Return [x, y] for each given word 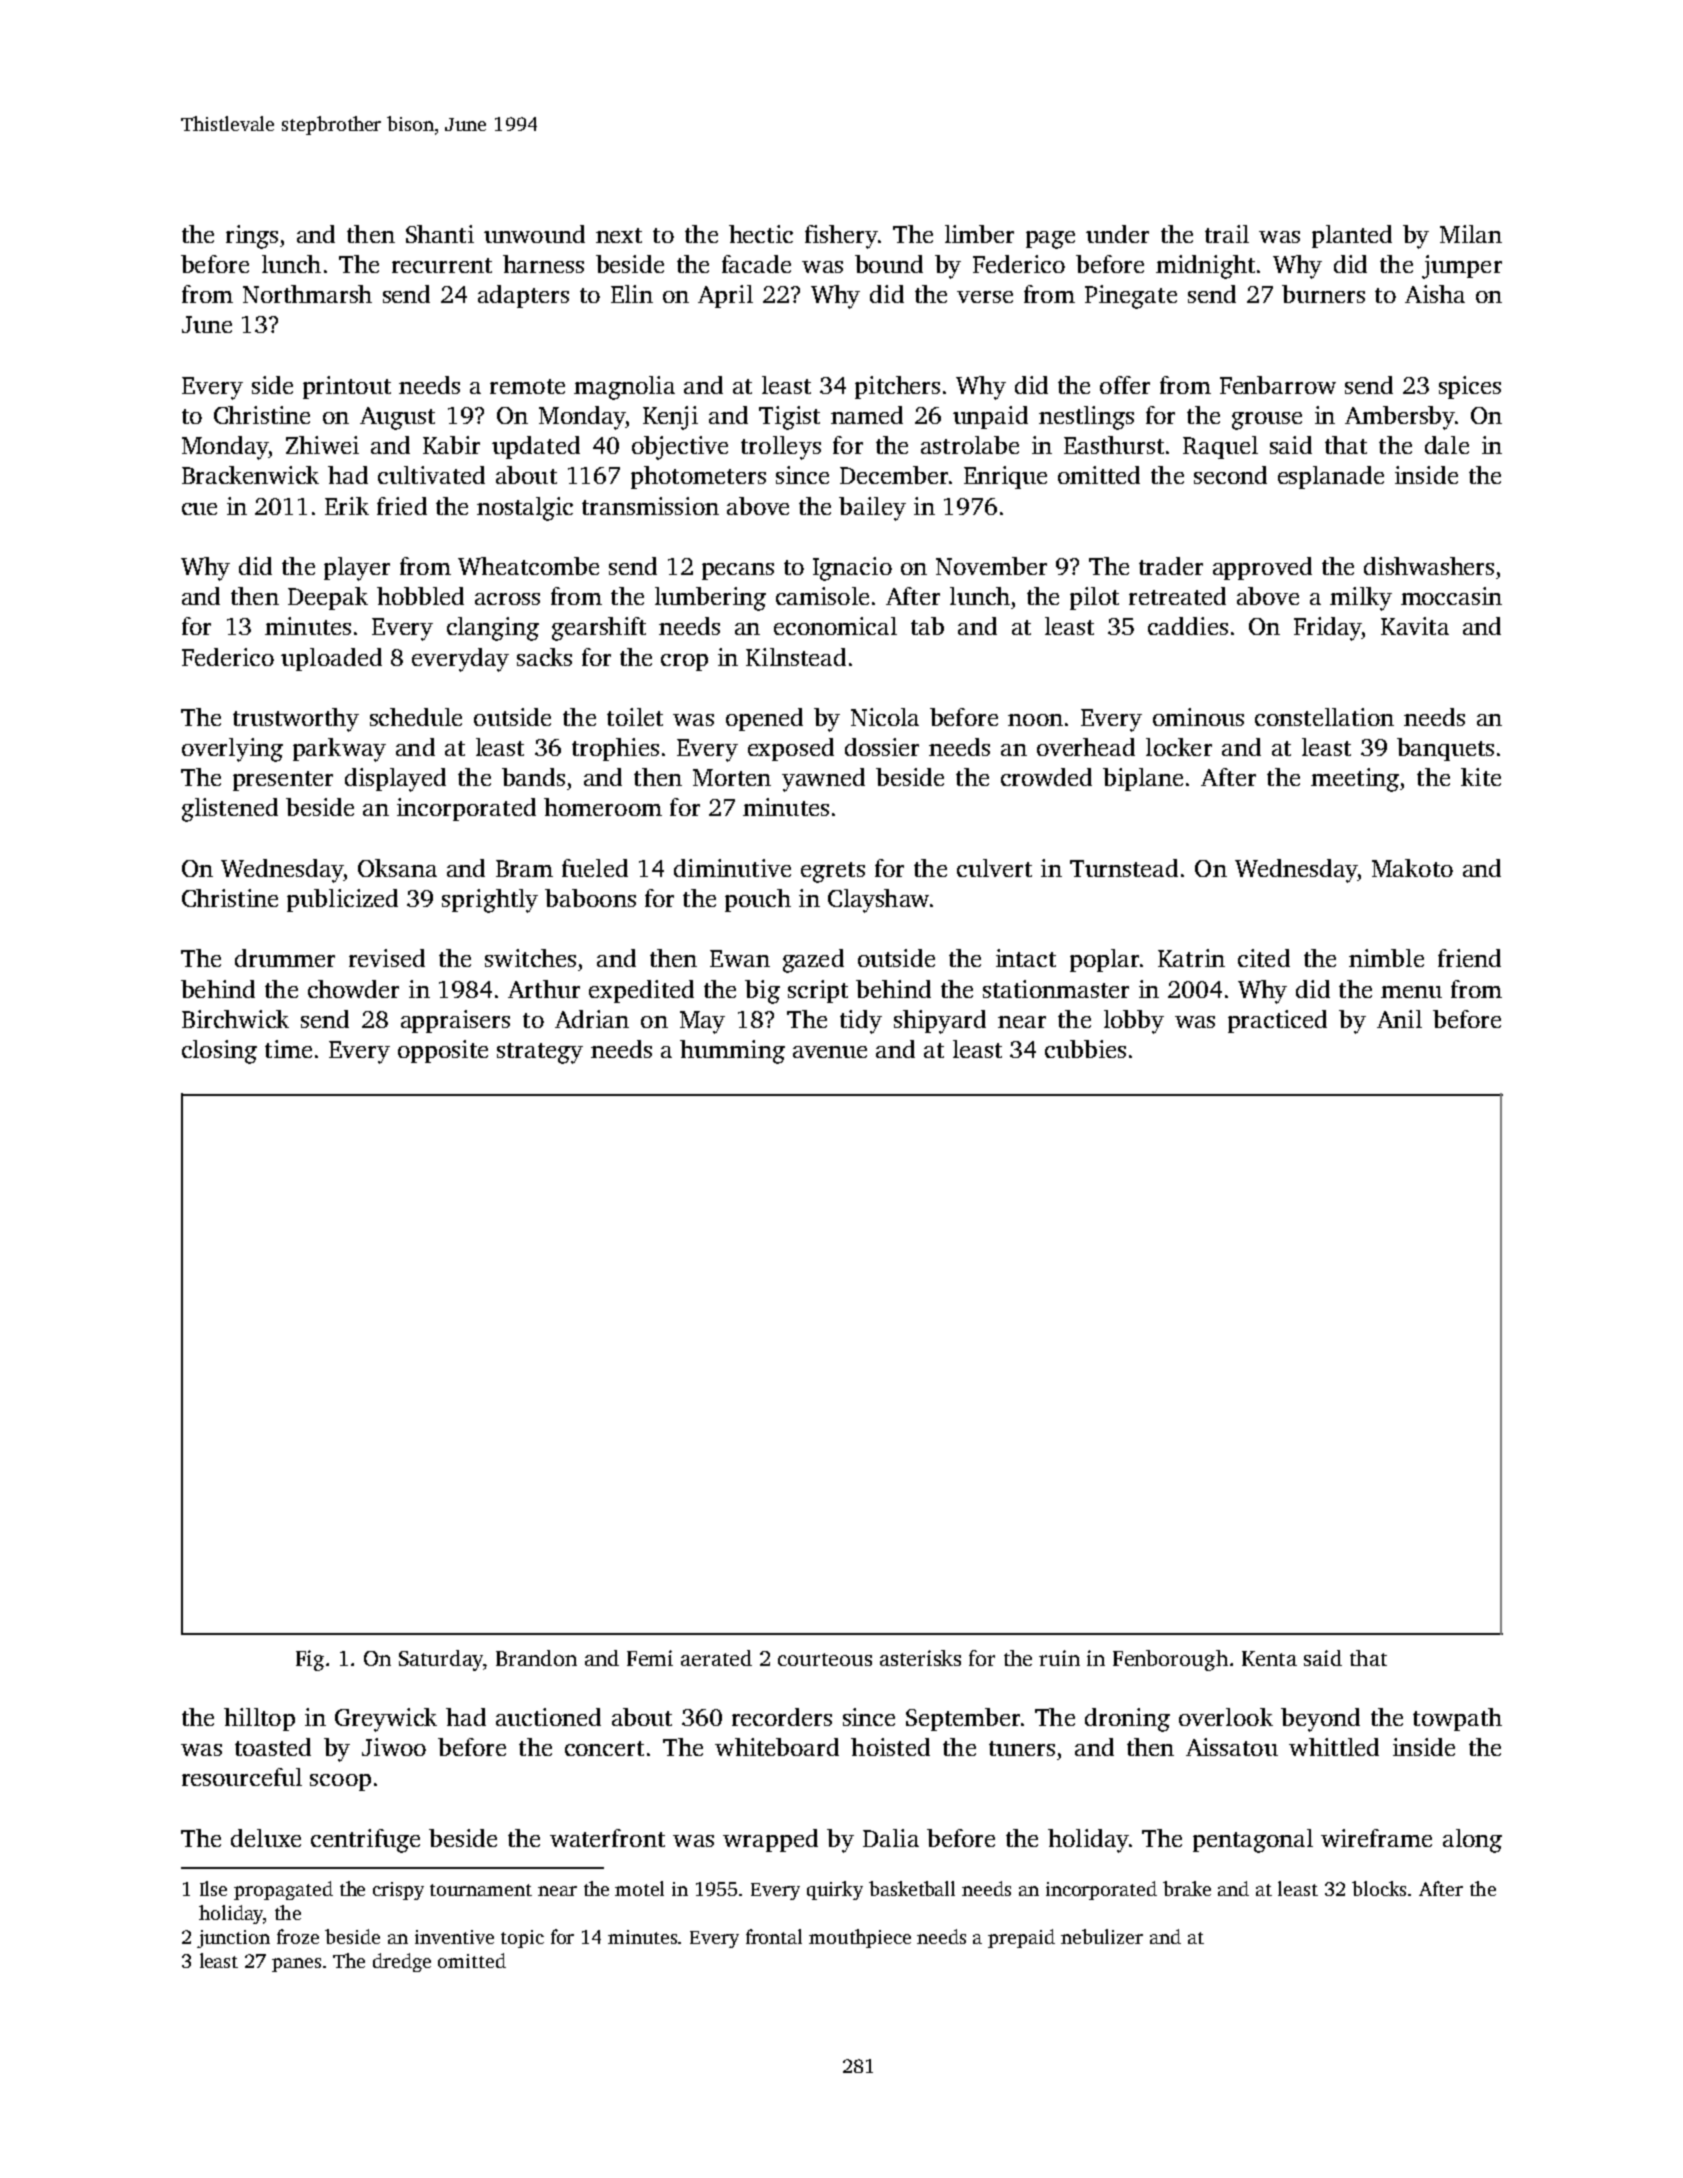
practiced [1277, 1021]
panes [296, 1965]
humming [732, 1052]
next [619, 235]
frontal [774, 1936]
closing [219, 1052]
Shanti [440, 234]
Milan [1471, 234]
